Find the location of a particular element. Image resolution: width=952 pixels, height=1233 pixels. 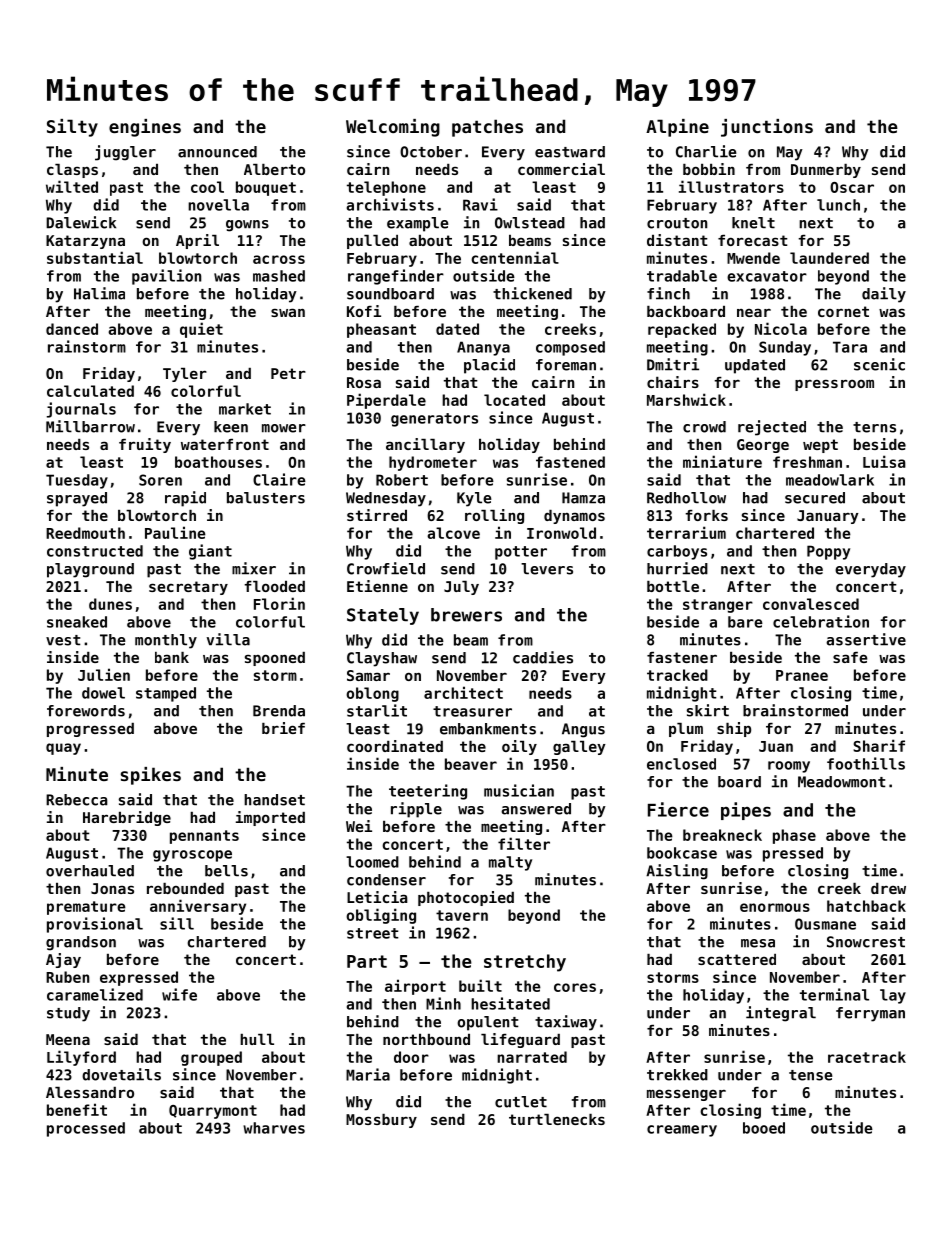

Silty is located at coordinates (72, 128).
